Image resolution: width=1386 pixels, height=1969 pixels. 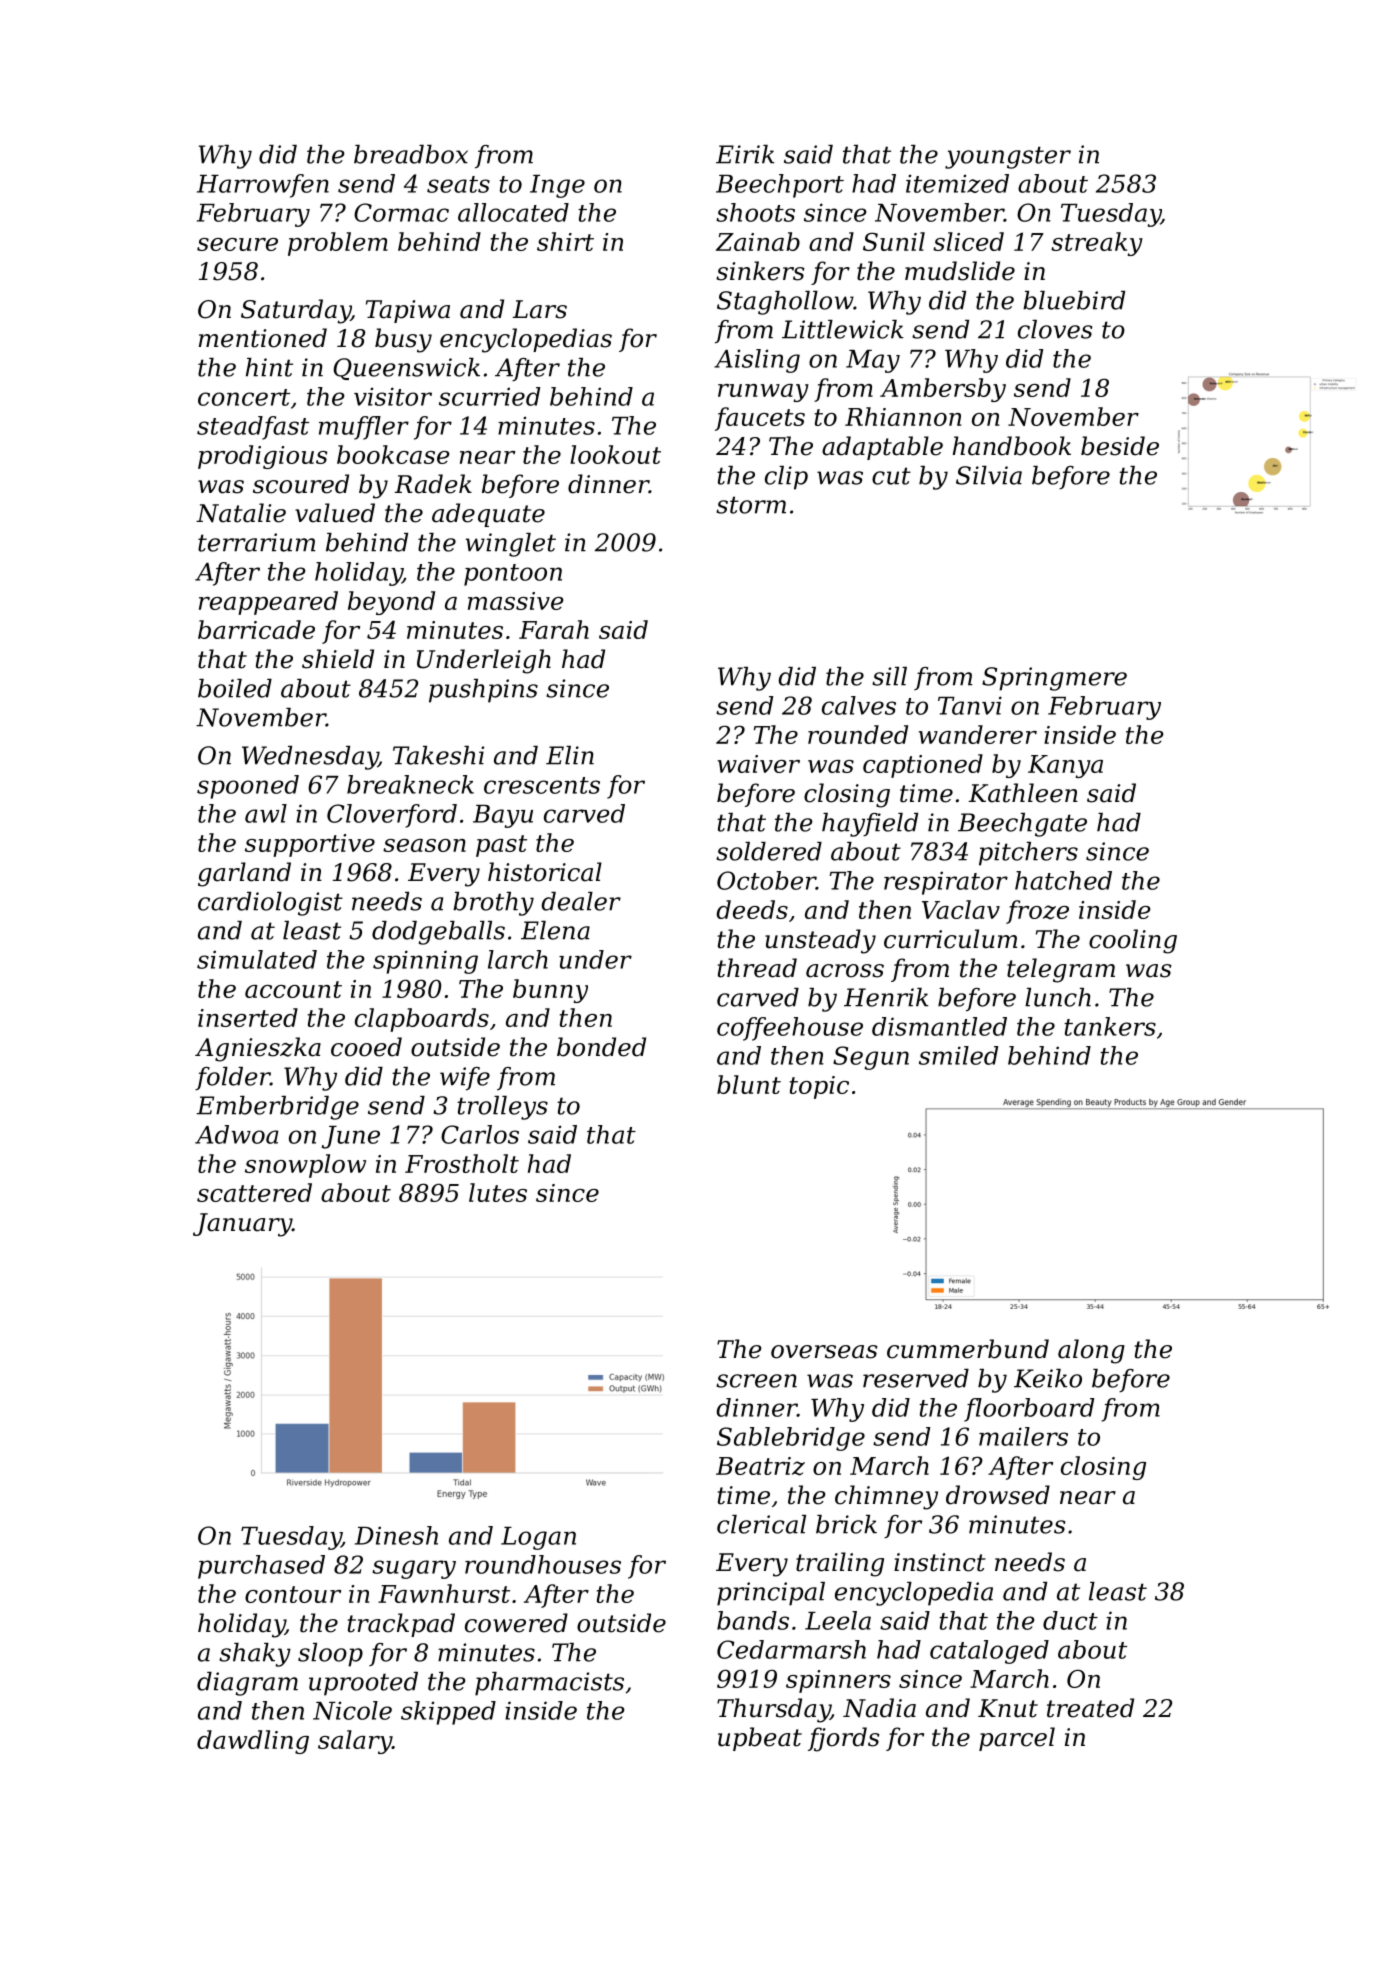 I want to click on salary, so click(x=355, y=1742).
